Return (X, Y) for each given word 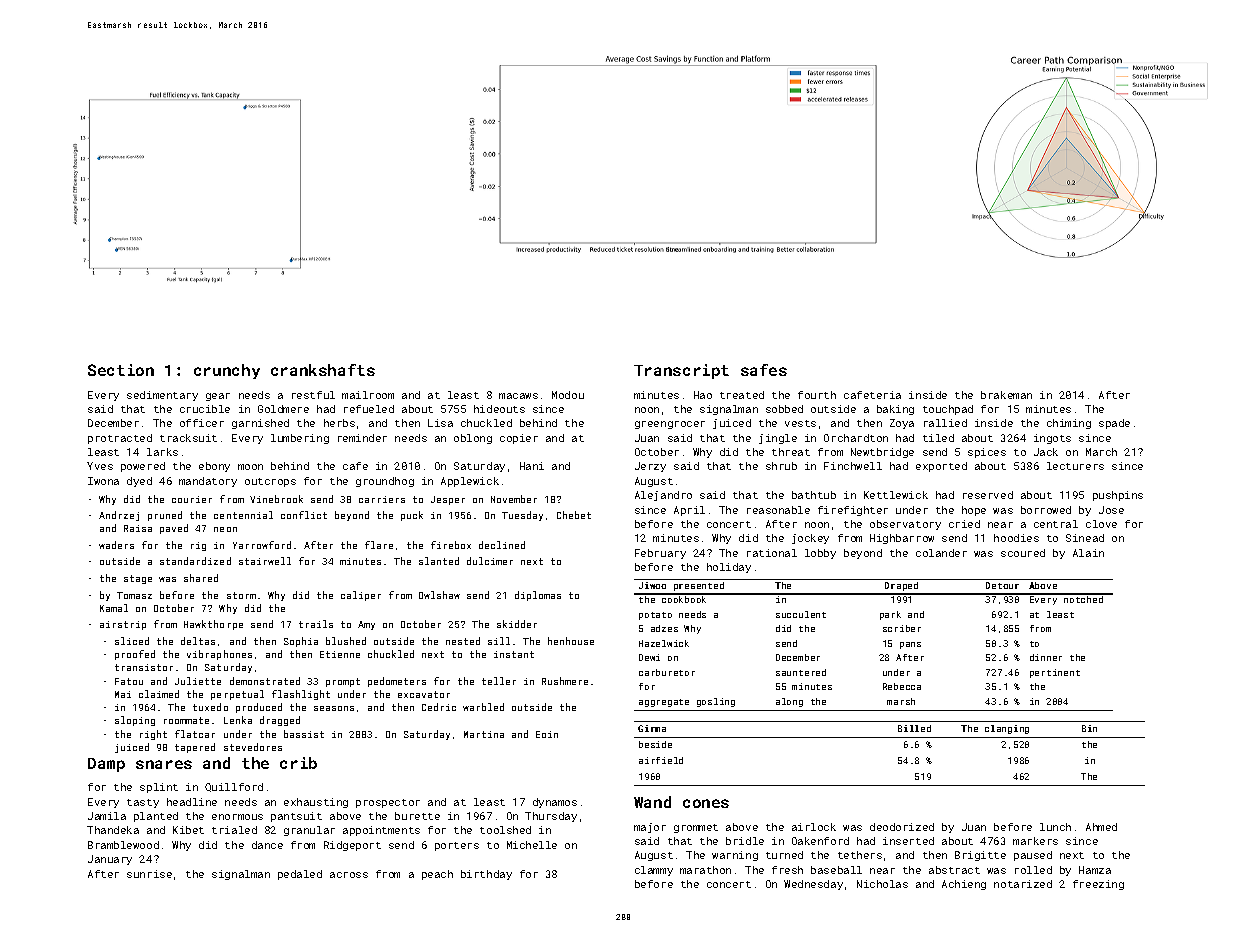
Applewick (470, 482)
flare (379, 545)
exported (941, 467)
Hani (532, 466)
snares (164, 764)
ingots (1052, 439)
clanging (1007, 729)
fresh (787, 870)
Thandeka (113, 830)
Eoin (547, 734)
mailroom (368, 395)
